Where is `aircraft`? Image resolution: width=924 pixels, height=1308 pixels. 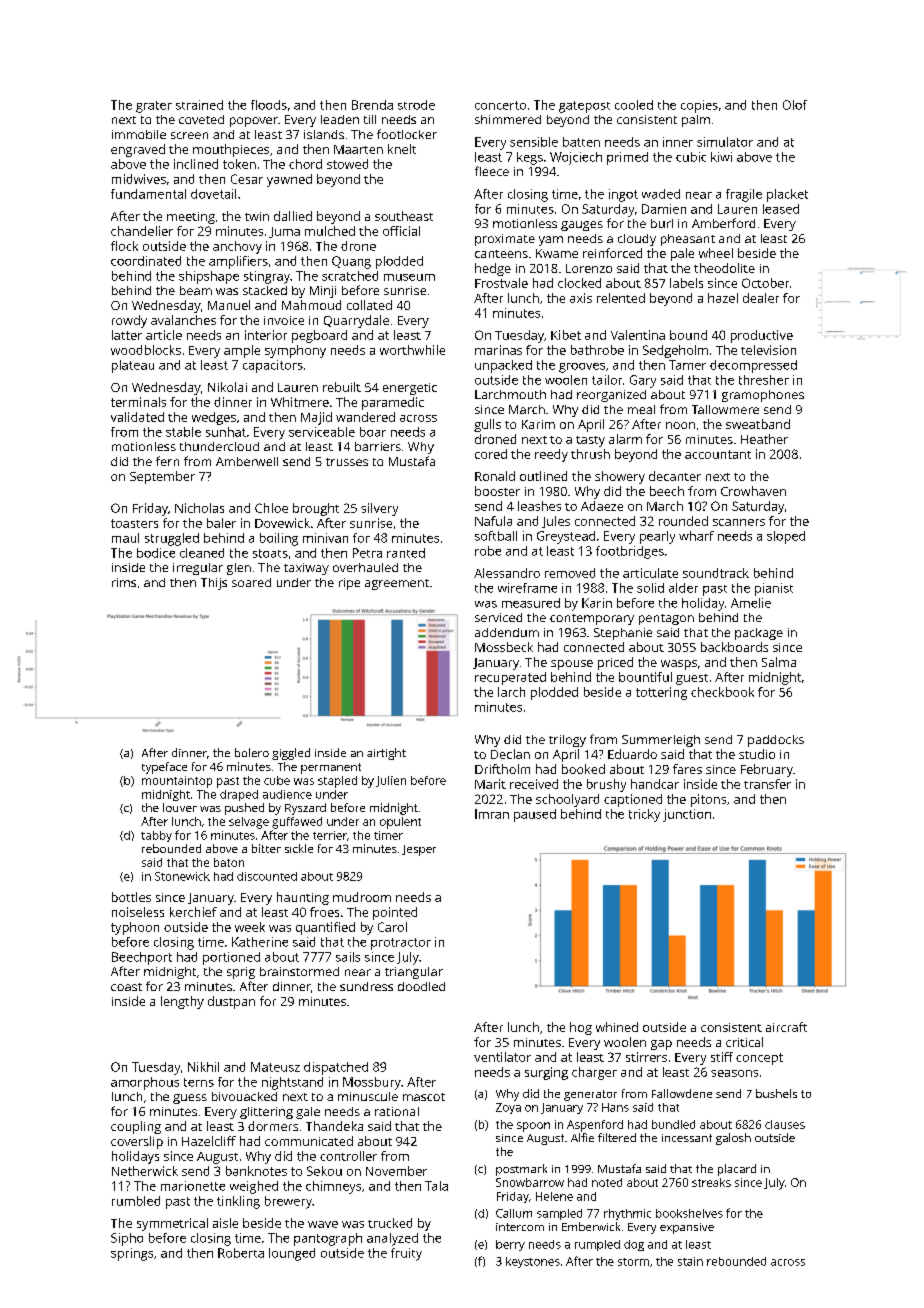
aircraft is located at coordinates (786, 1027).
